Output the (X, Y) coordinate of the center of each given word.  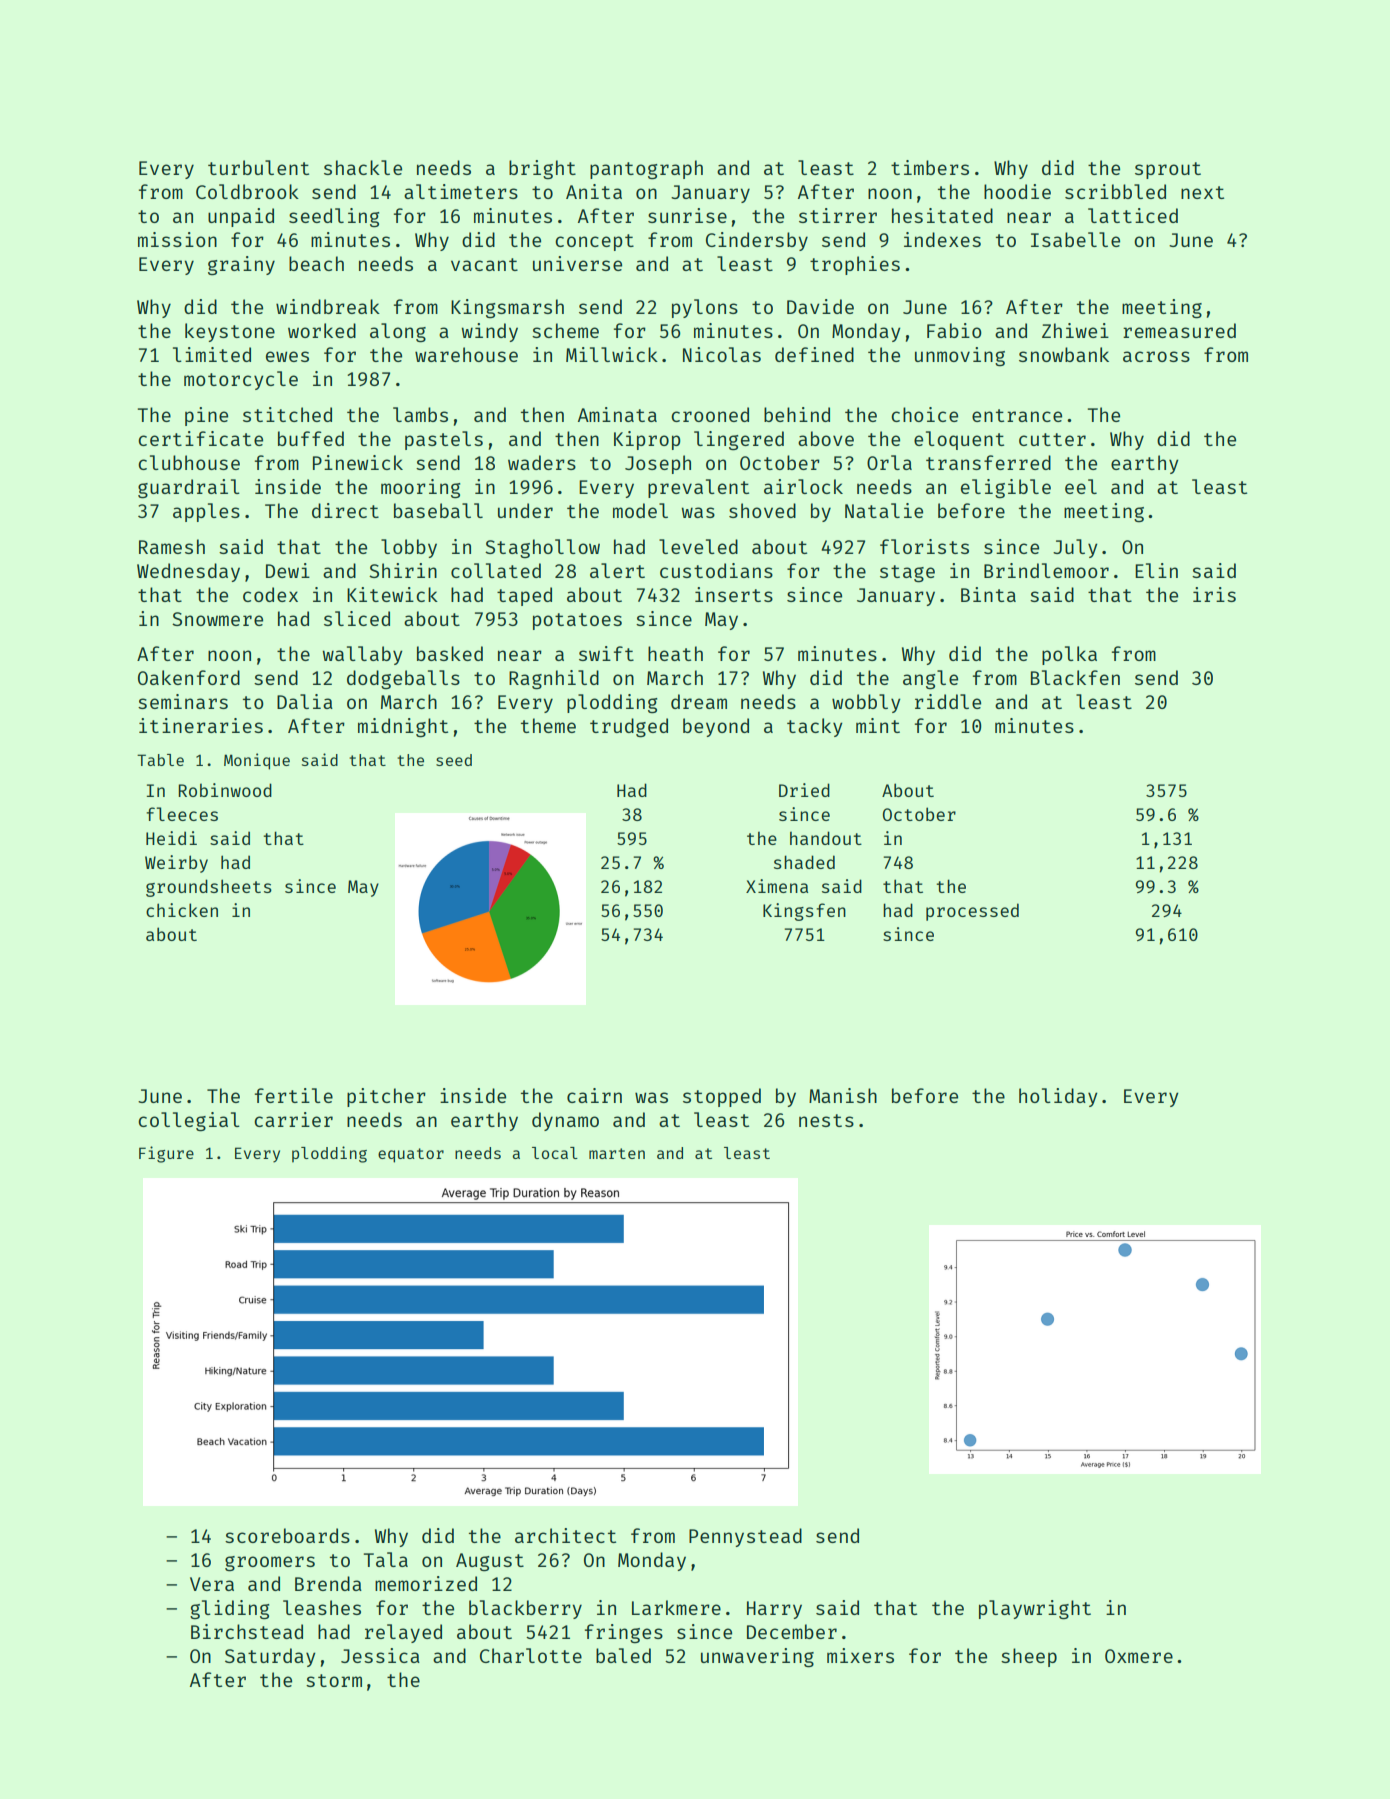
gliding (229, 1609)
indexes (942, 239)
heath (675, 653)
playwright (1035, 1609)
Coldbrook (247, 191)
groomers (270, 1563)
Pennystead (745, 1537)
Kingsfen (804, 912)
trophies (855, 265)
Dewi (288, 570)
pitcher (386, 1097)
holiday (1058, 1097)
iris (1214, 594)
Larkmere (676, 1607)
